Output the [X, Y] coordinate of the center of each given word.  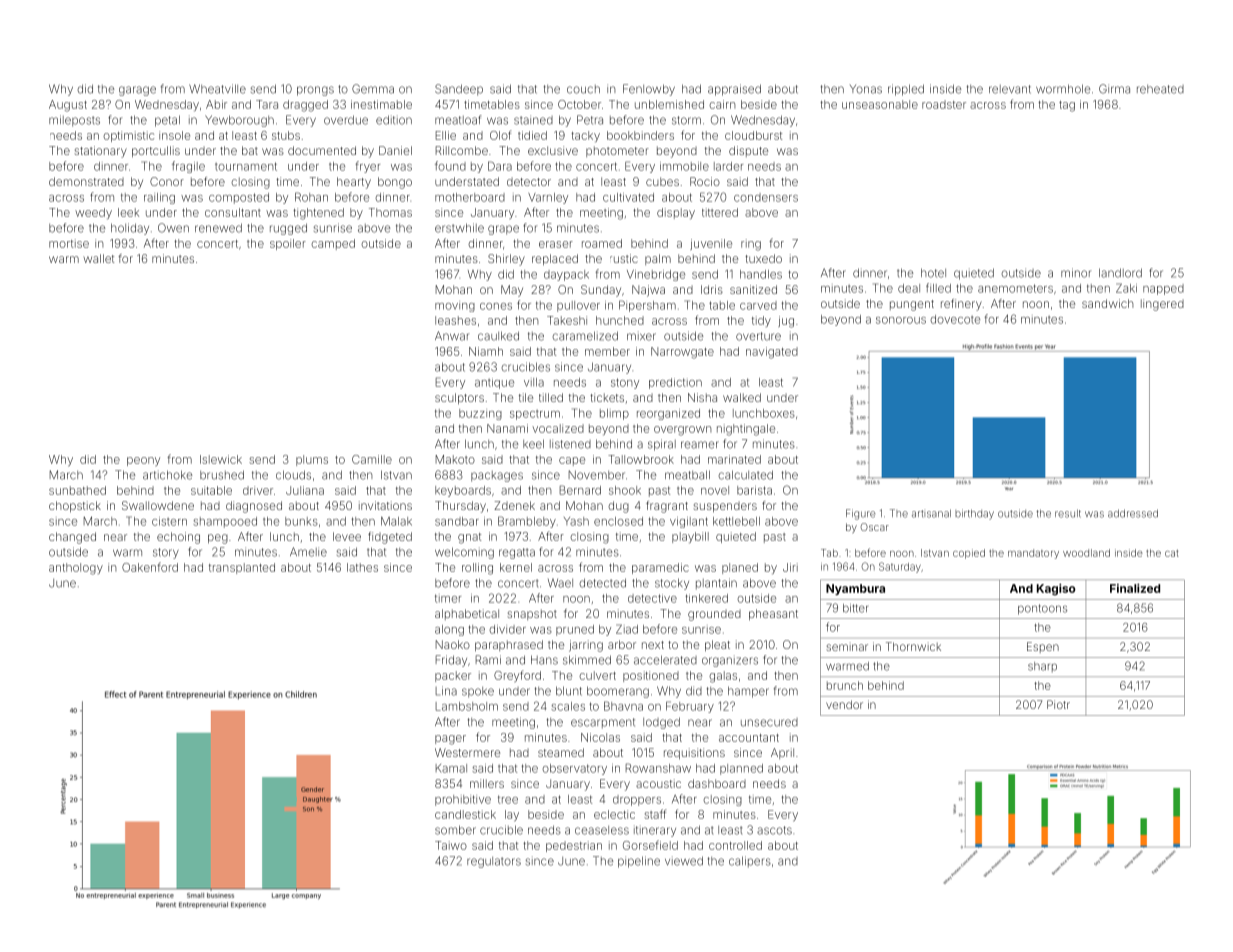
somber [455, 830]
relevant [1010, 89]
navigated [772, 353]
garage [137, 91]
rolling [477, 569]
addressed [1133, 513]
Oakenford [150, 567]
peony [143, 461]
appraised [734, 90]
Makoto [455, 459]
